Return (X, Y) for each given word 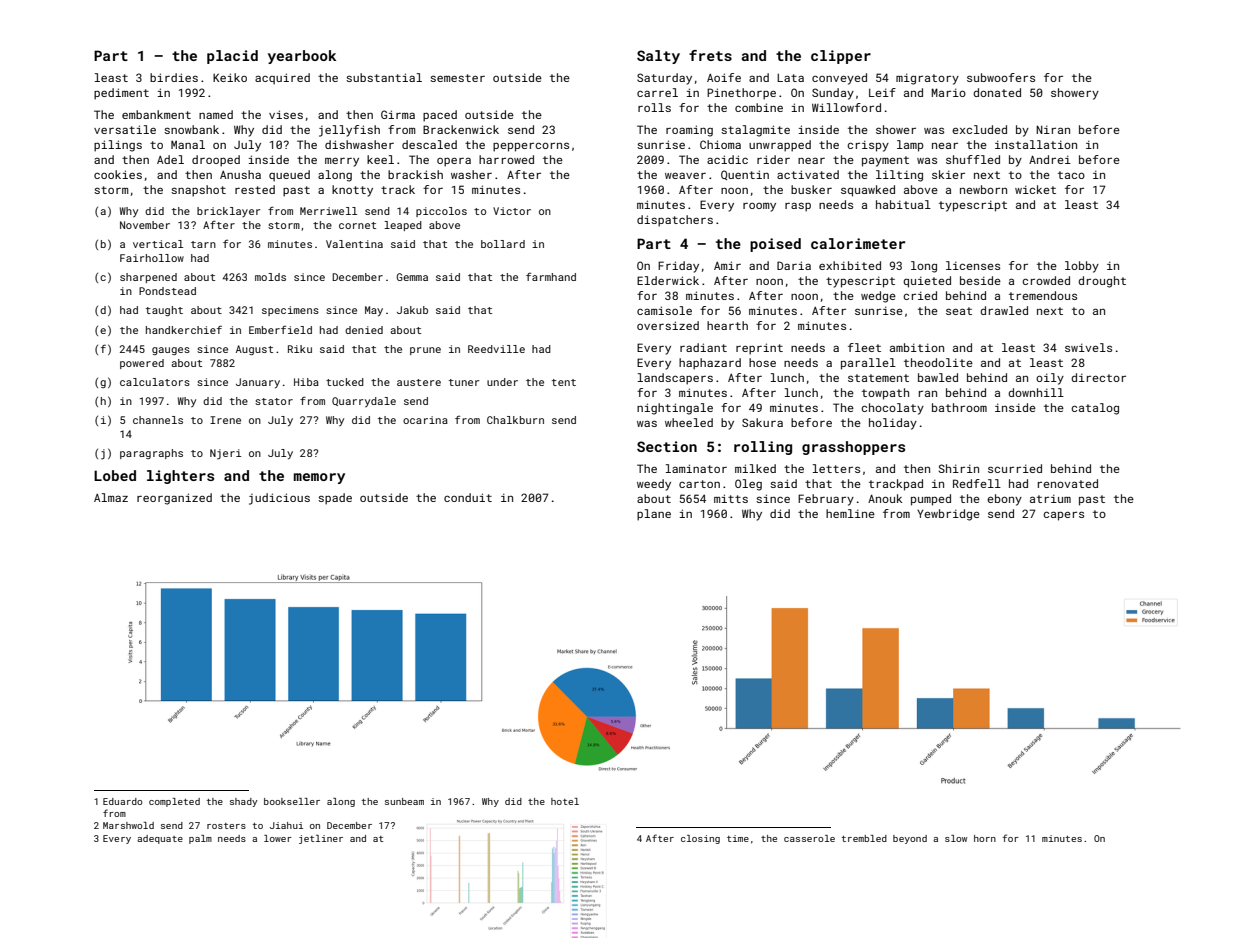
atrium (1050, 498)
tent (564, 382)
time (738, 838)
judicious (279, 499)
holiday (893, 424)
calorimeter (858, 243)
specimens (290, 311)
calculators (155, 382)
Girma (398, 114)
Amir (727, 265)
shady (244, 802)
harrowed (506, 159)
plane (654, 515)
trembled (864, 838)
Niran (1053, 129)
